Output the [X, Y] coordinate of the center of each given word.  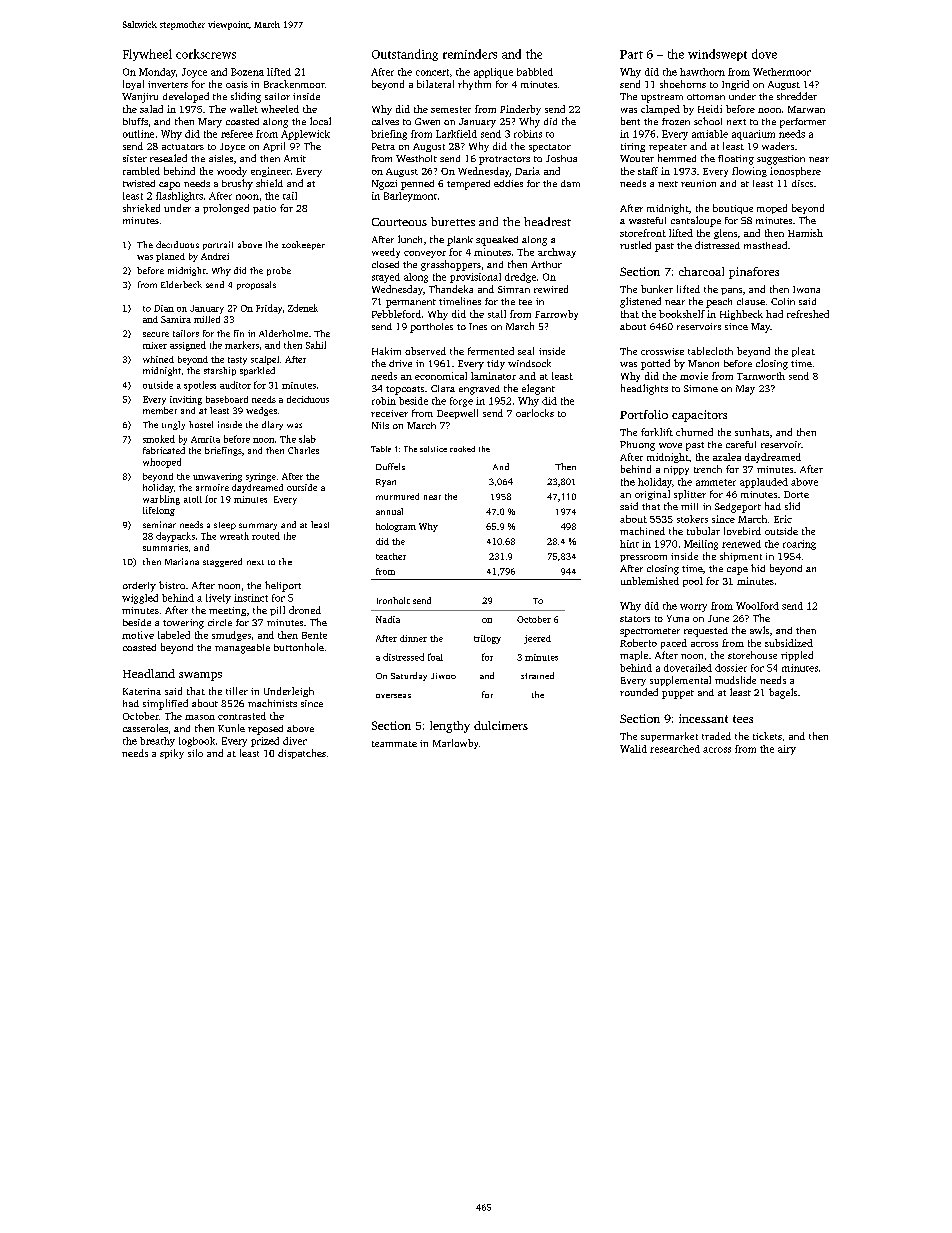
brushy [237, 184]
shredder [797, 96]
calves [385, 121]
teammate [394, 744]
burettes [453, 221]
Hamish [805, 233]
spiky [172, 754]
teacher [391, 556]
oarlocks [535, 413]
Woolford [757, 606]
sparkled [257, 371]
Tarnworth [761, 376]
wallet [244, 109]
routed [266, 536]
